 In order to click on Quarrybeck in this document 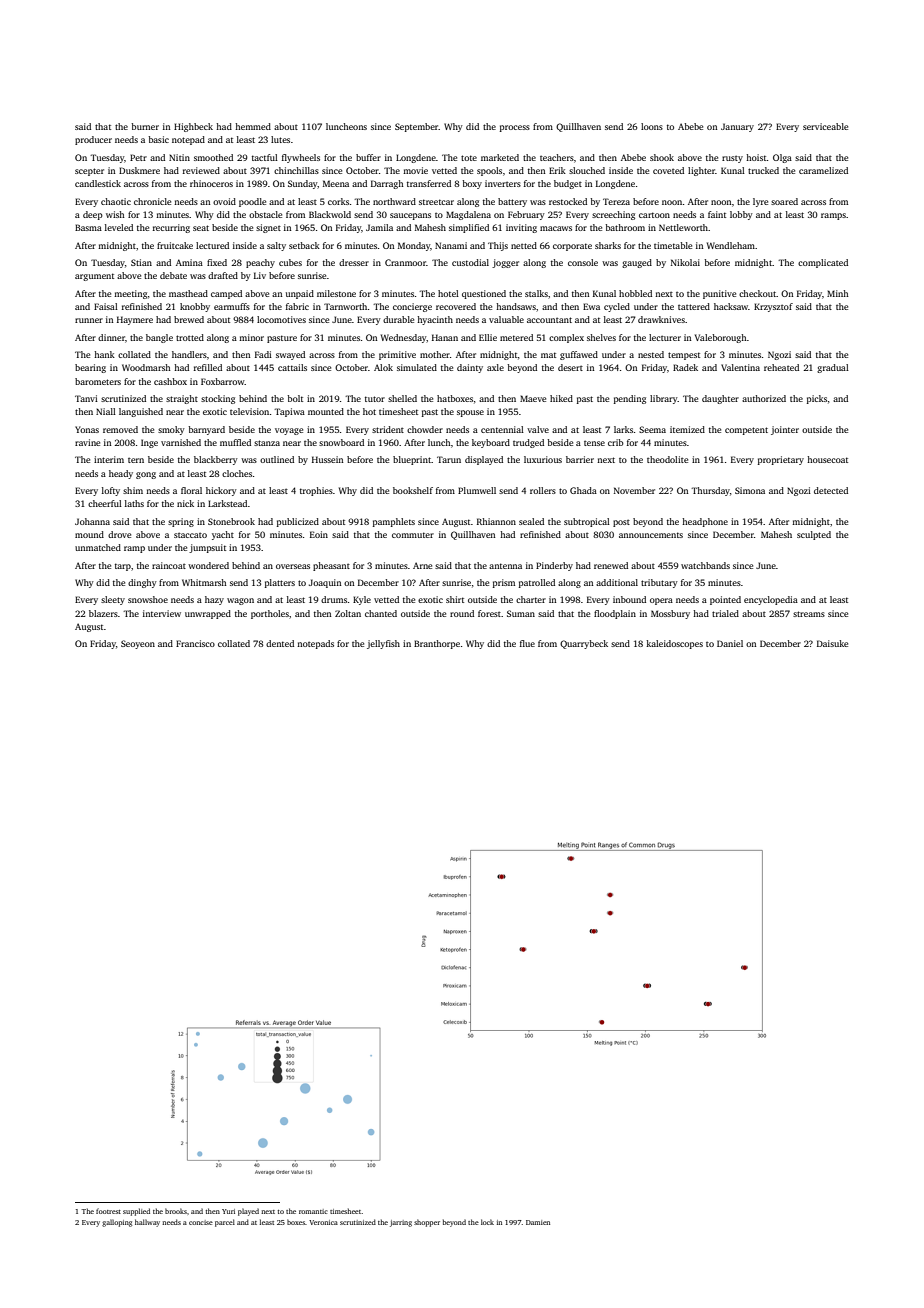, I will do `click(584, 644)`.
